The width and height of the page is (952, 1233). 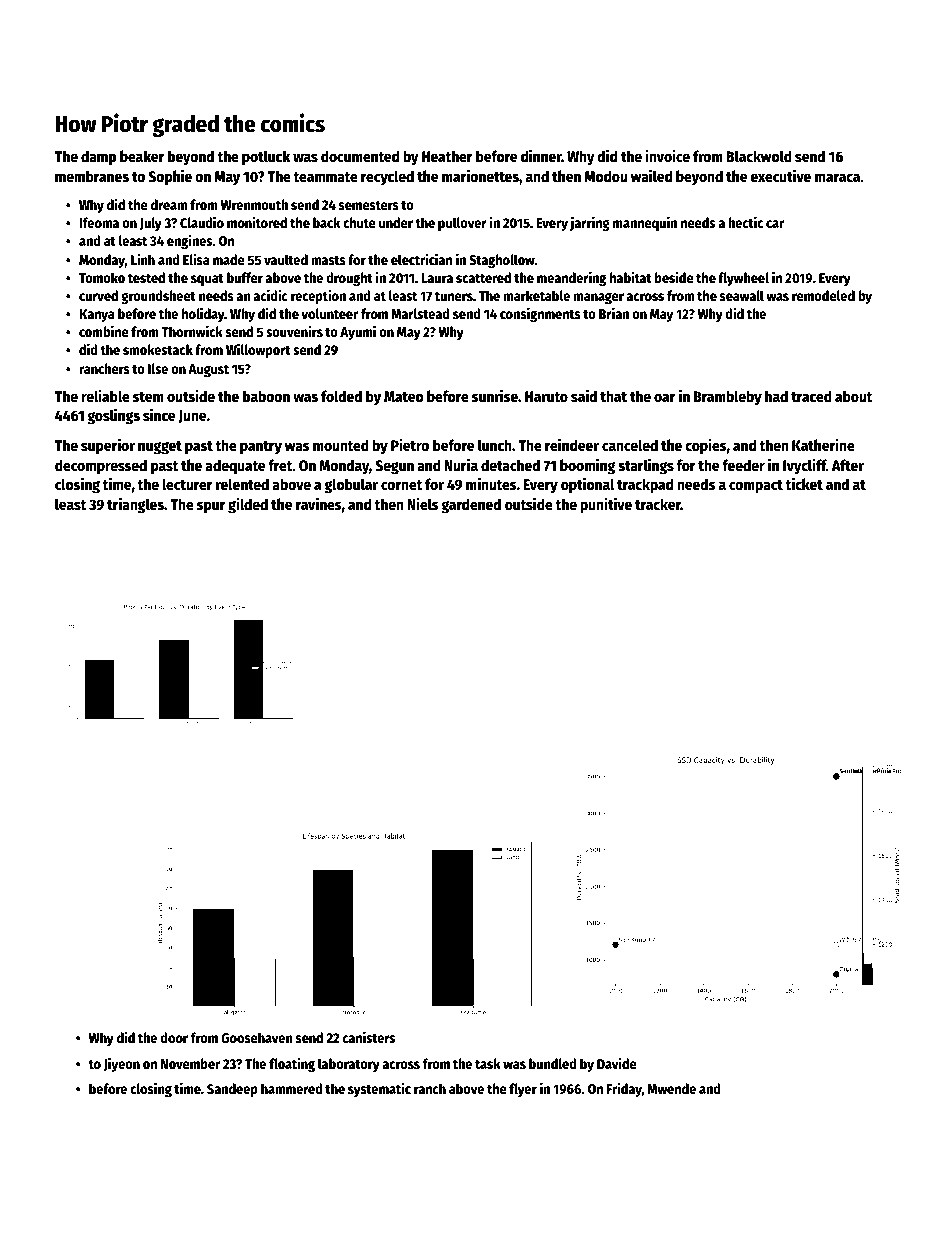 What do you see at coordinates (122, 1064) in the page?
I see `Jiyeon` at bounding box center [122, 1064].
